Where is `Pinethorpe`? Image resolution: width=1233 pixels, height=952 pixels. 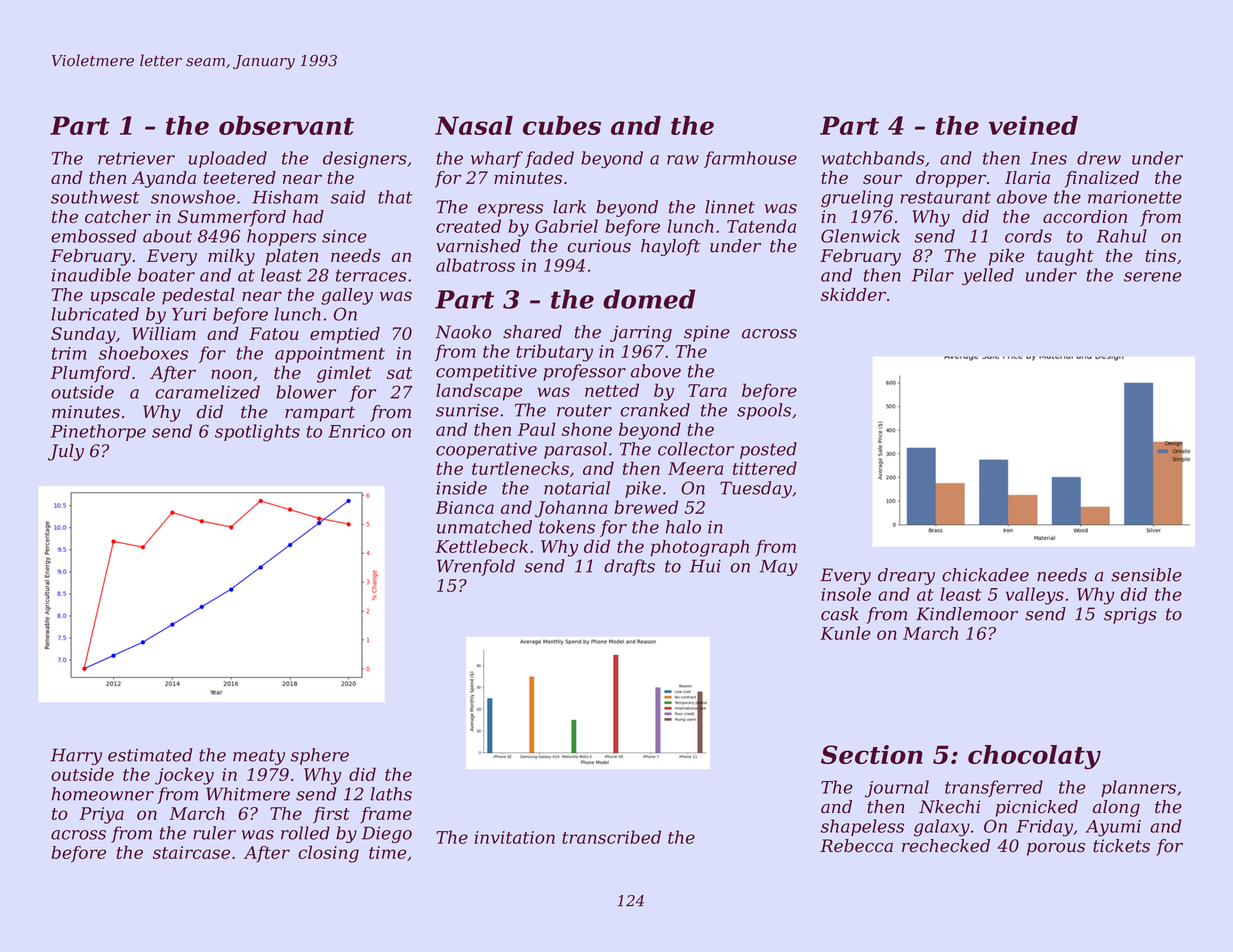
Pinethorpe is located at coordinates (98, 432).
